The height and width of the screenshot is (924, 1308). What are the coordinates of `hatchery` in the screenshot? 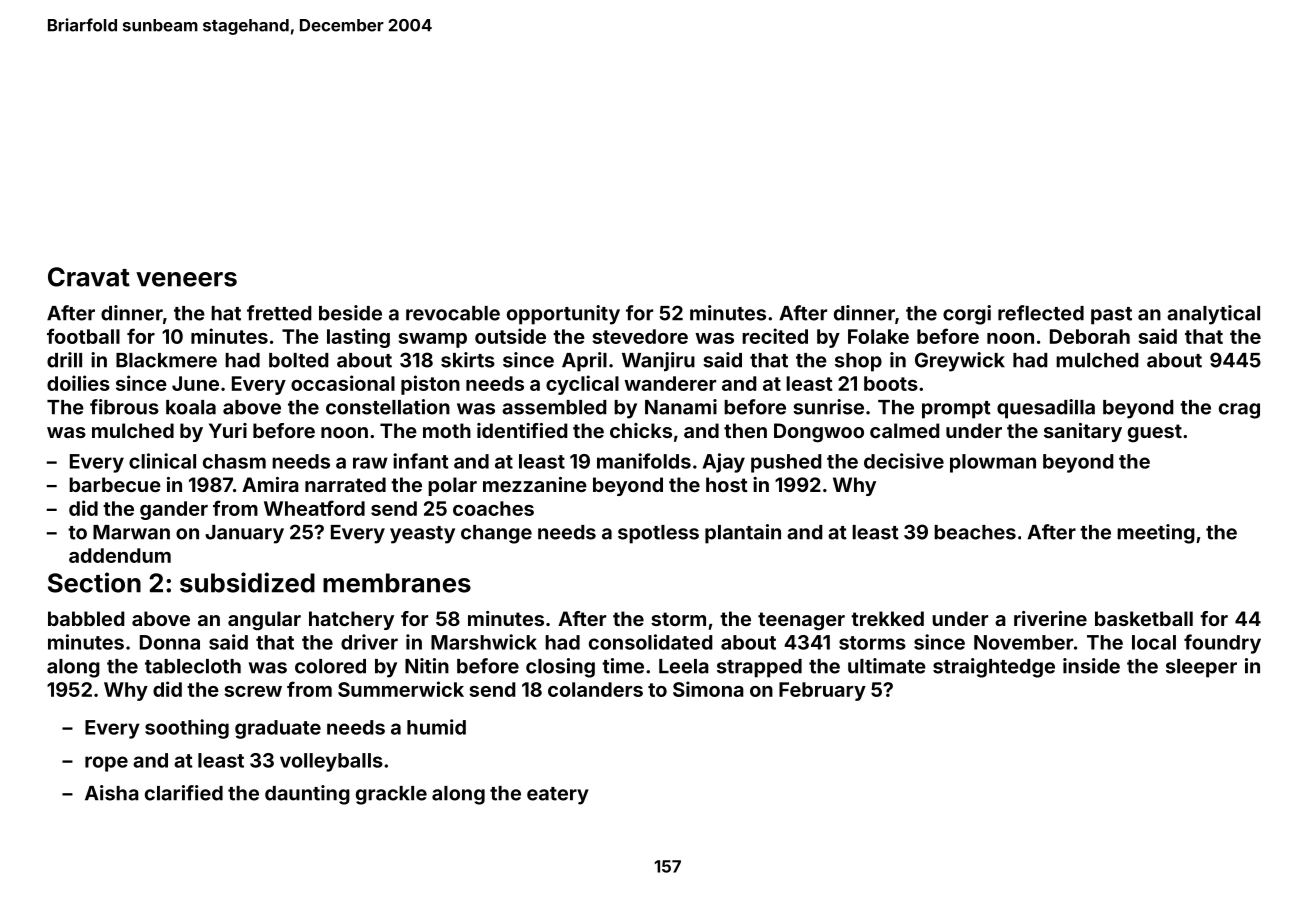 It's located at (351, 620).
